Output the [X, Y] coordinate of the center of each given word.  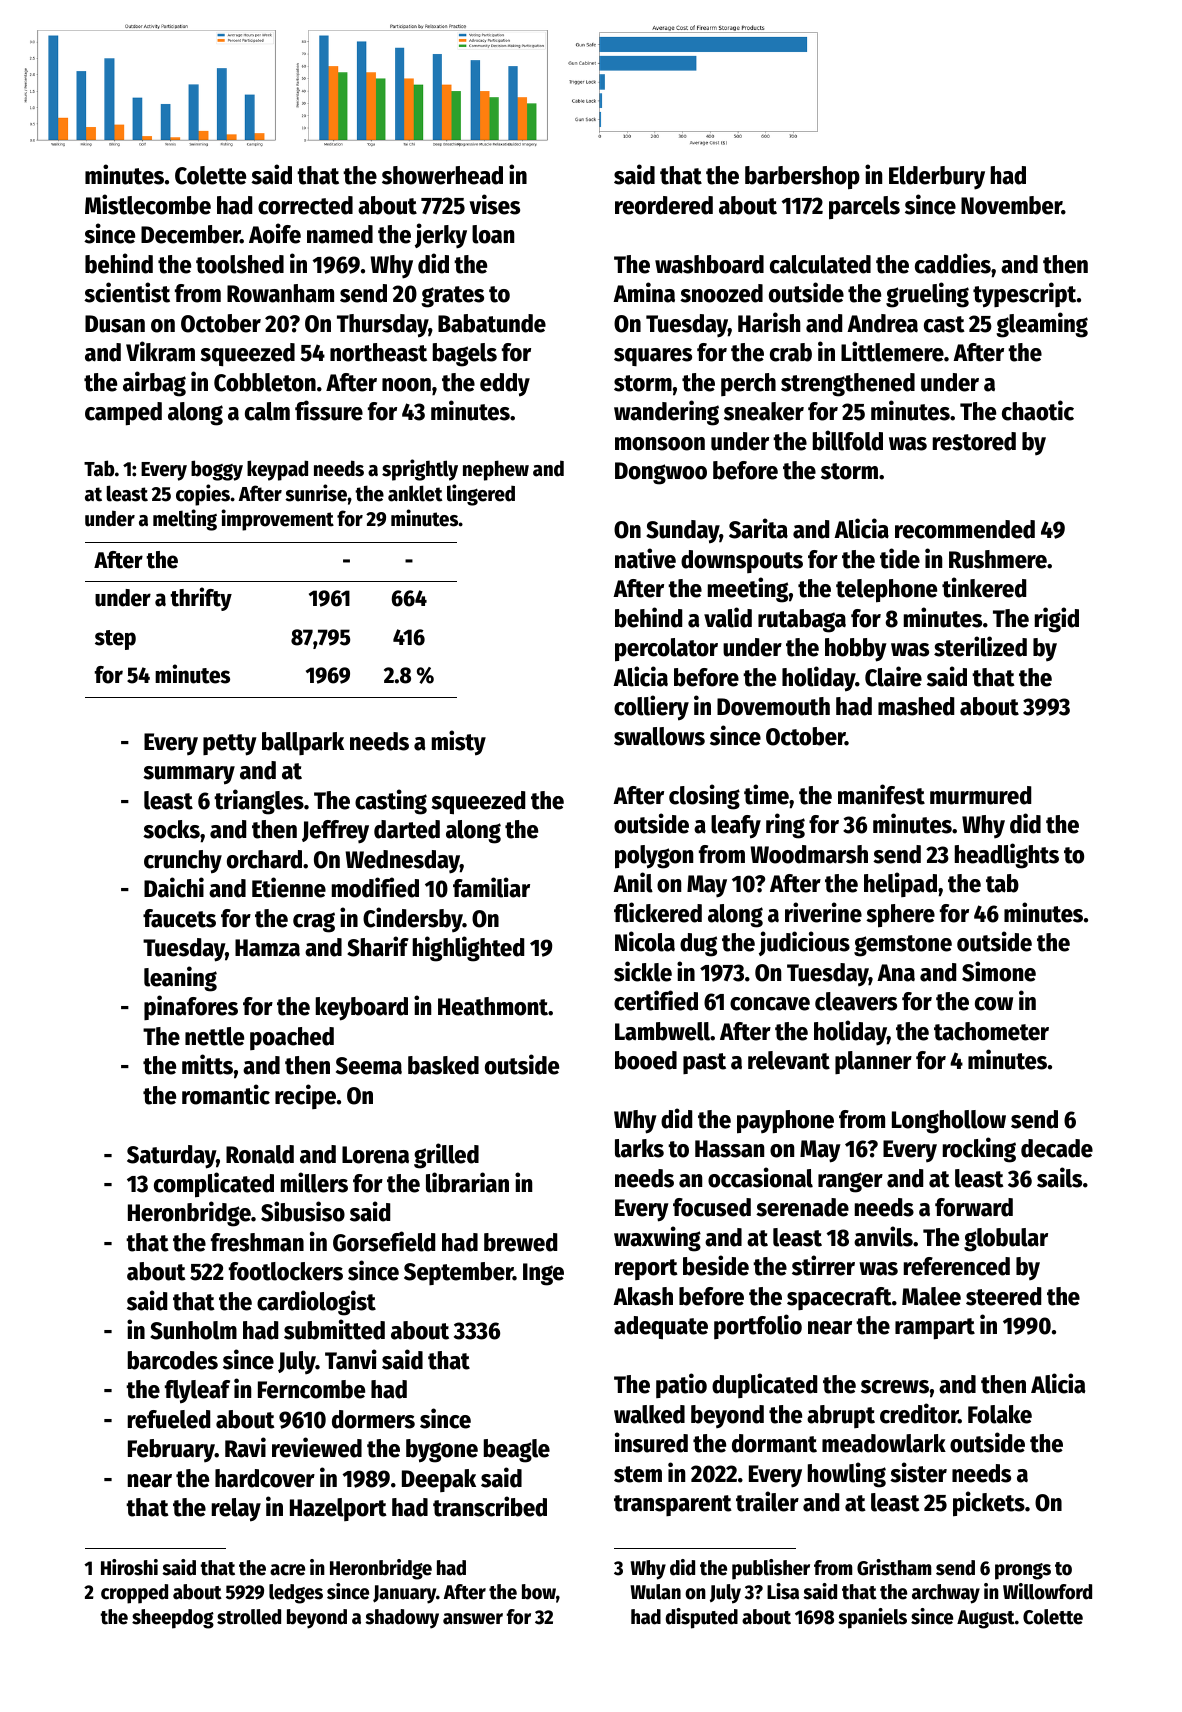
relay [236, 1510]
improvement [277, 520]
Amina [644, 292]
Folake [1000, 1414]
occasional [760, 1177]
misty [459, 743]
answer [473, 1619]
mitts [207, 1064]
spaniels [872, 1618]
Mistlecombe [148, 204]
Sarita [758, 528]
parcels [864, 208]
